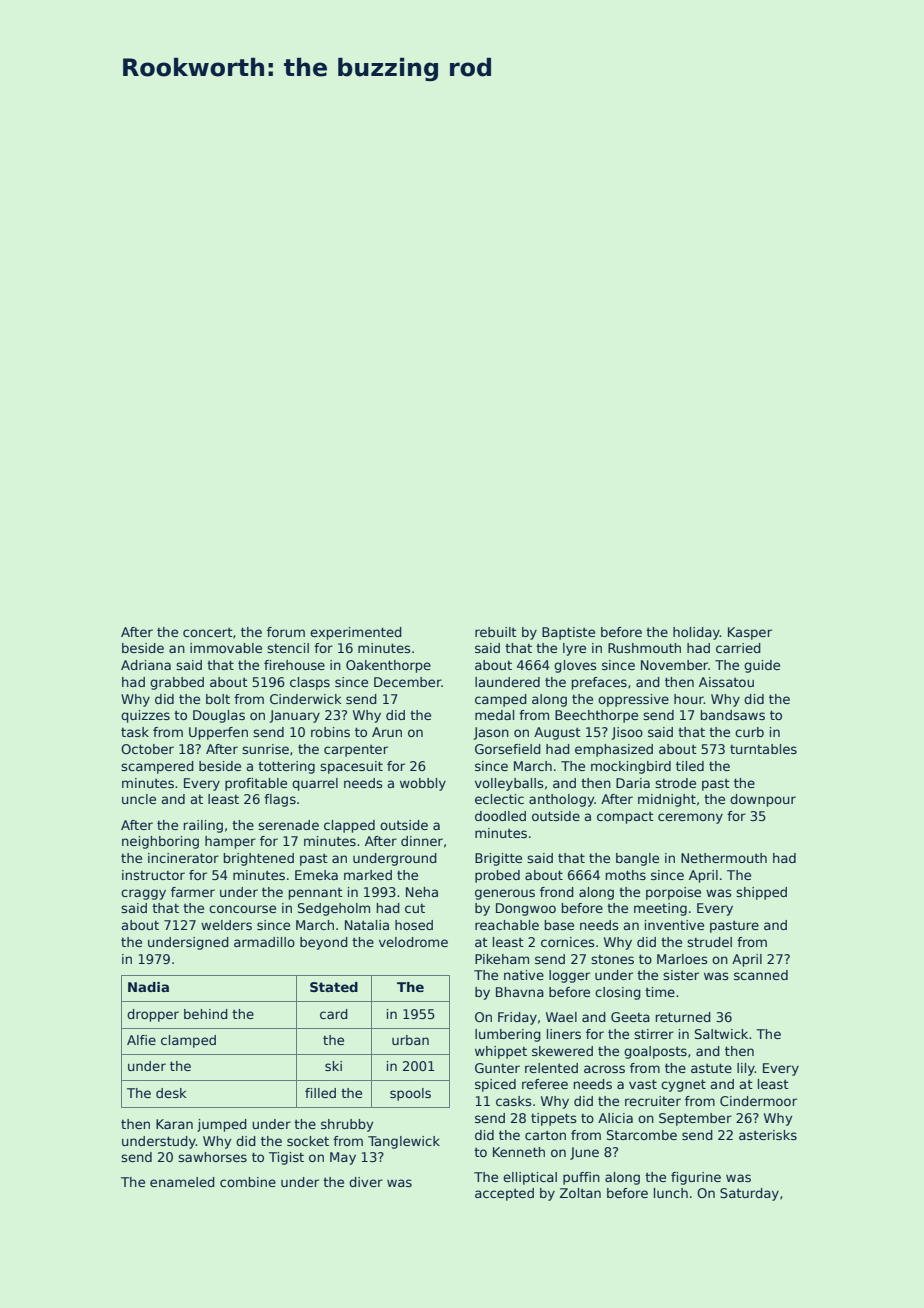 The width and height of the screenshot is (924, 1308). I want to click on Kasper, so click(750, 633).
